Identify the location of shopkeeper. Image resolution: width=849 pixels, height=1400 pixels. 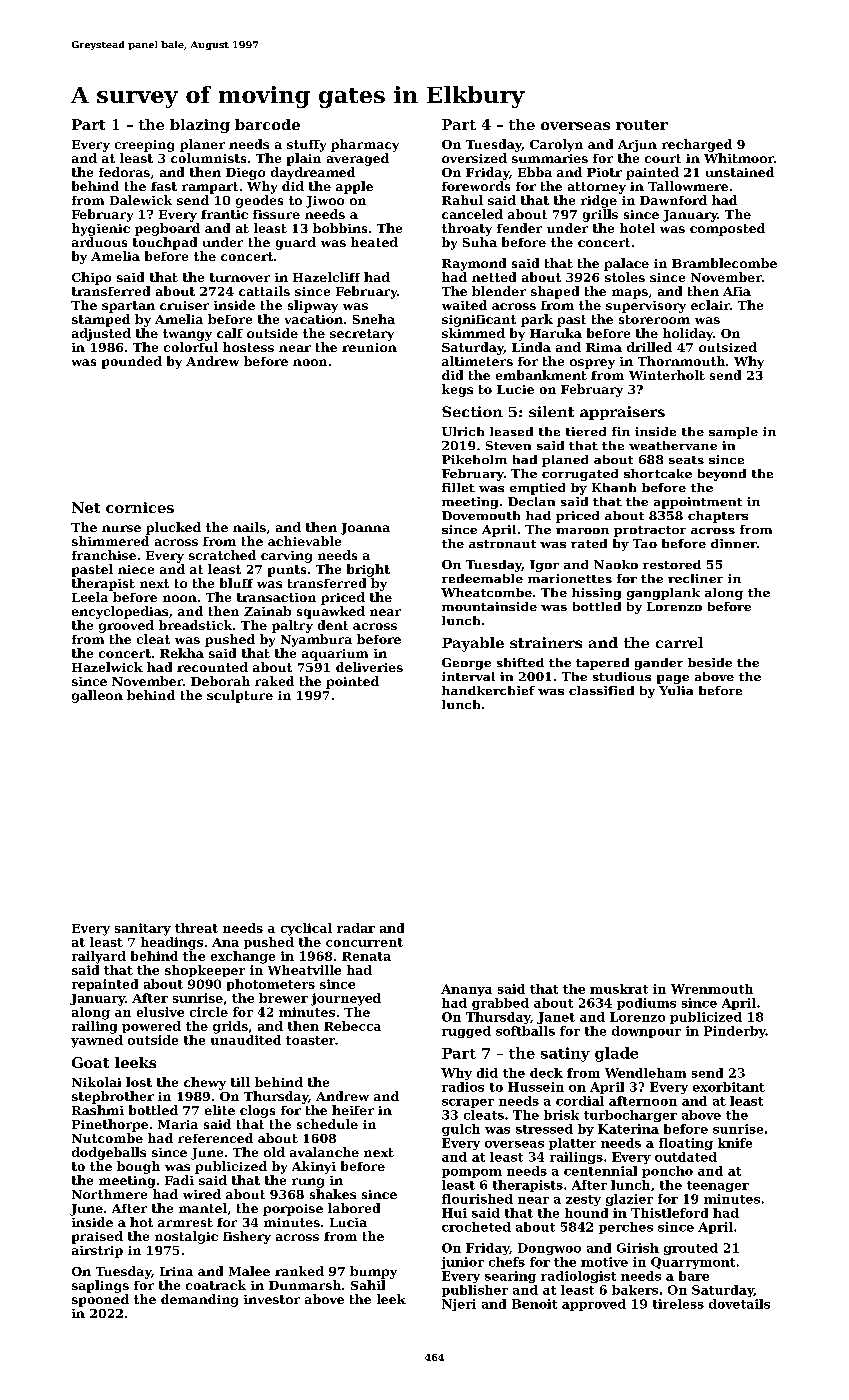
(205, 971).
